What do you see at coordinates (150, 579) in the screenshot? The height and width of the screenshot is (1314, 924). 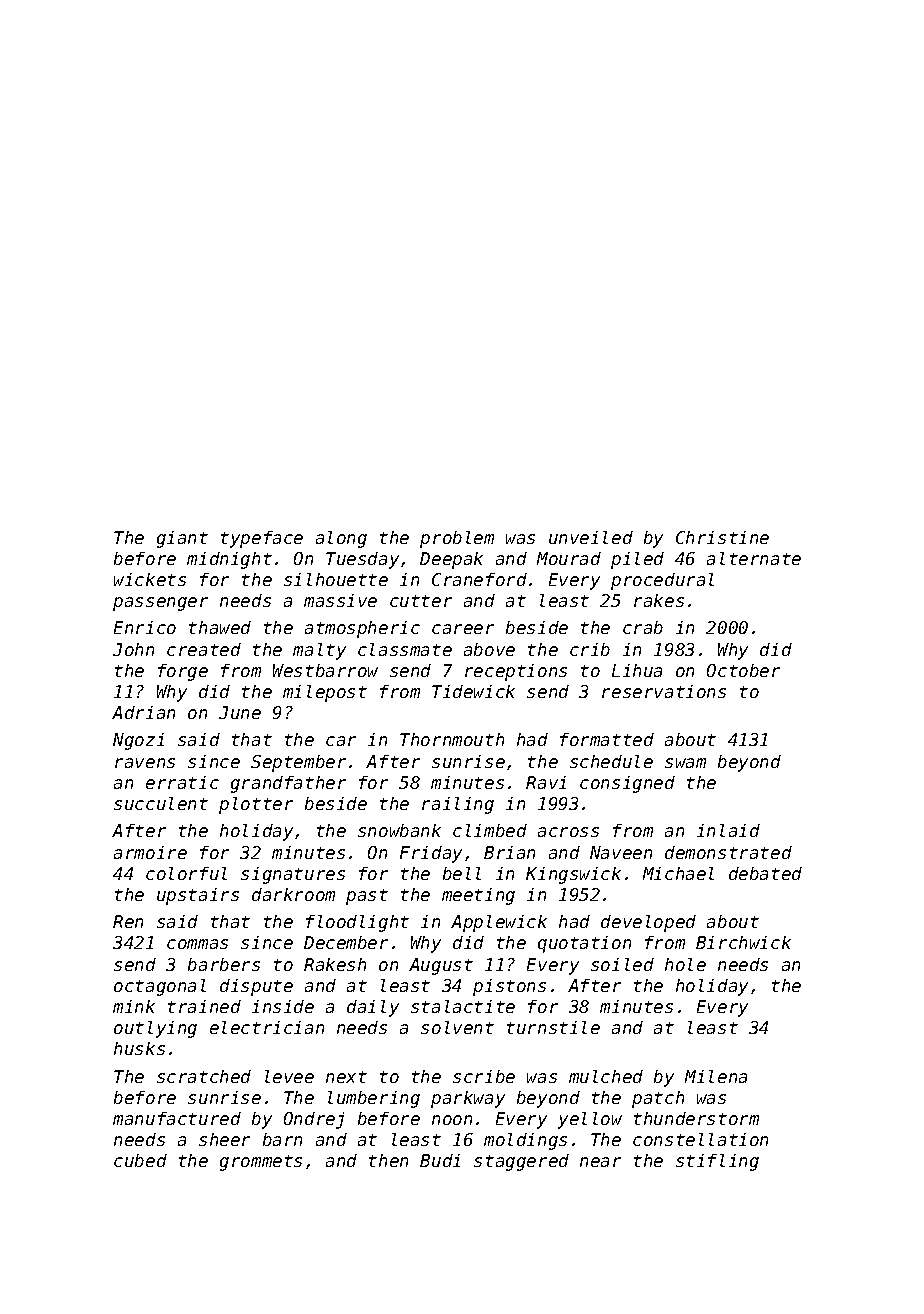 I see `wickets` at bounding box center [150, 579].
